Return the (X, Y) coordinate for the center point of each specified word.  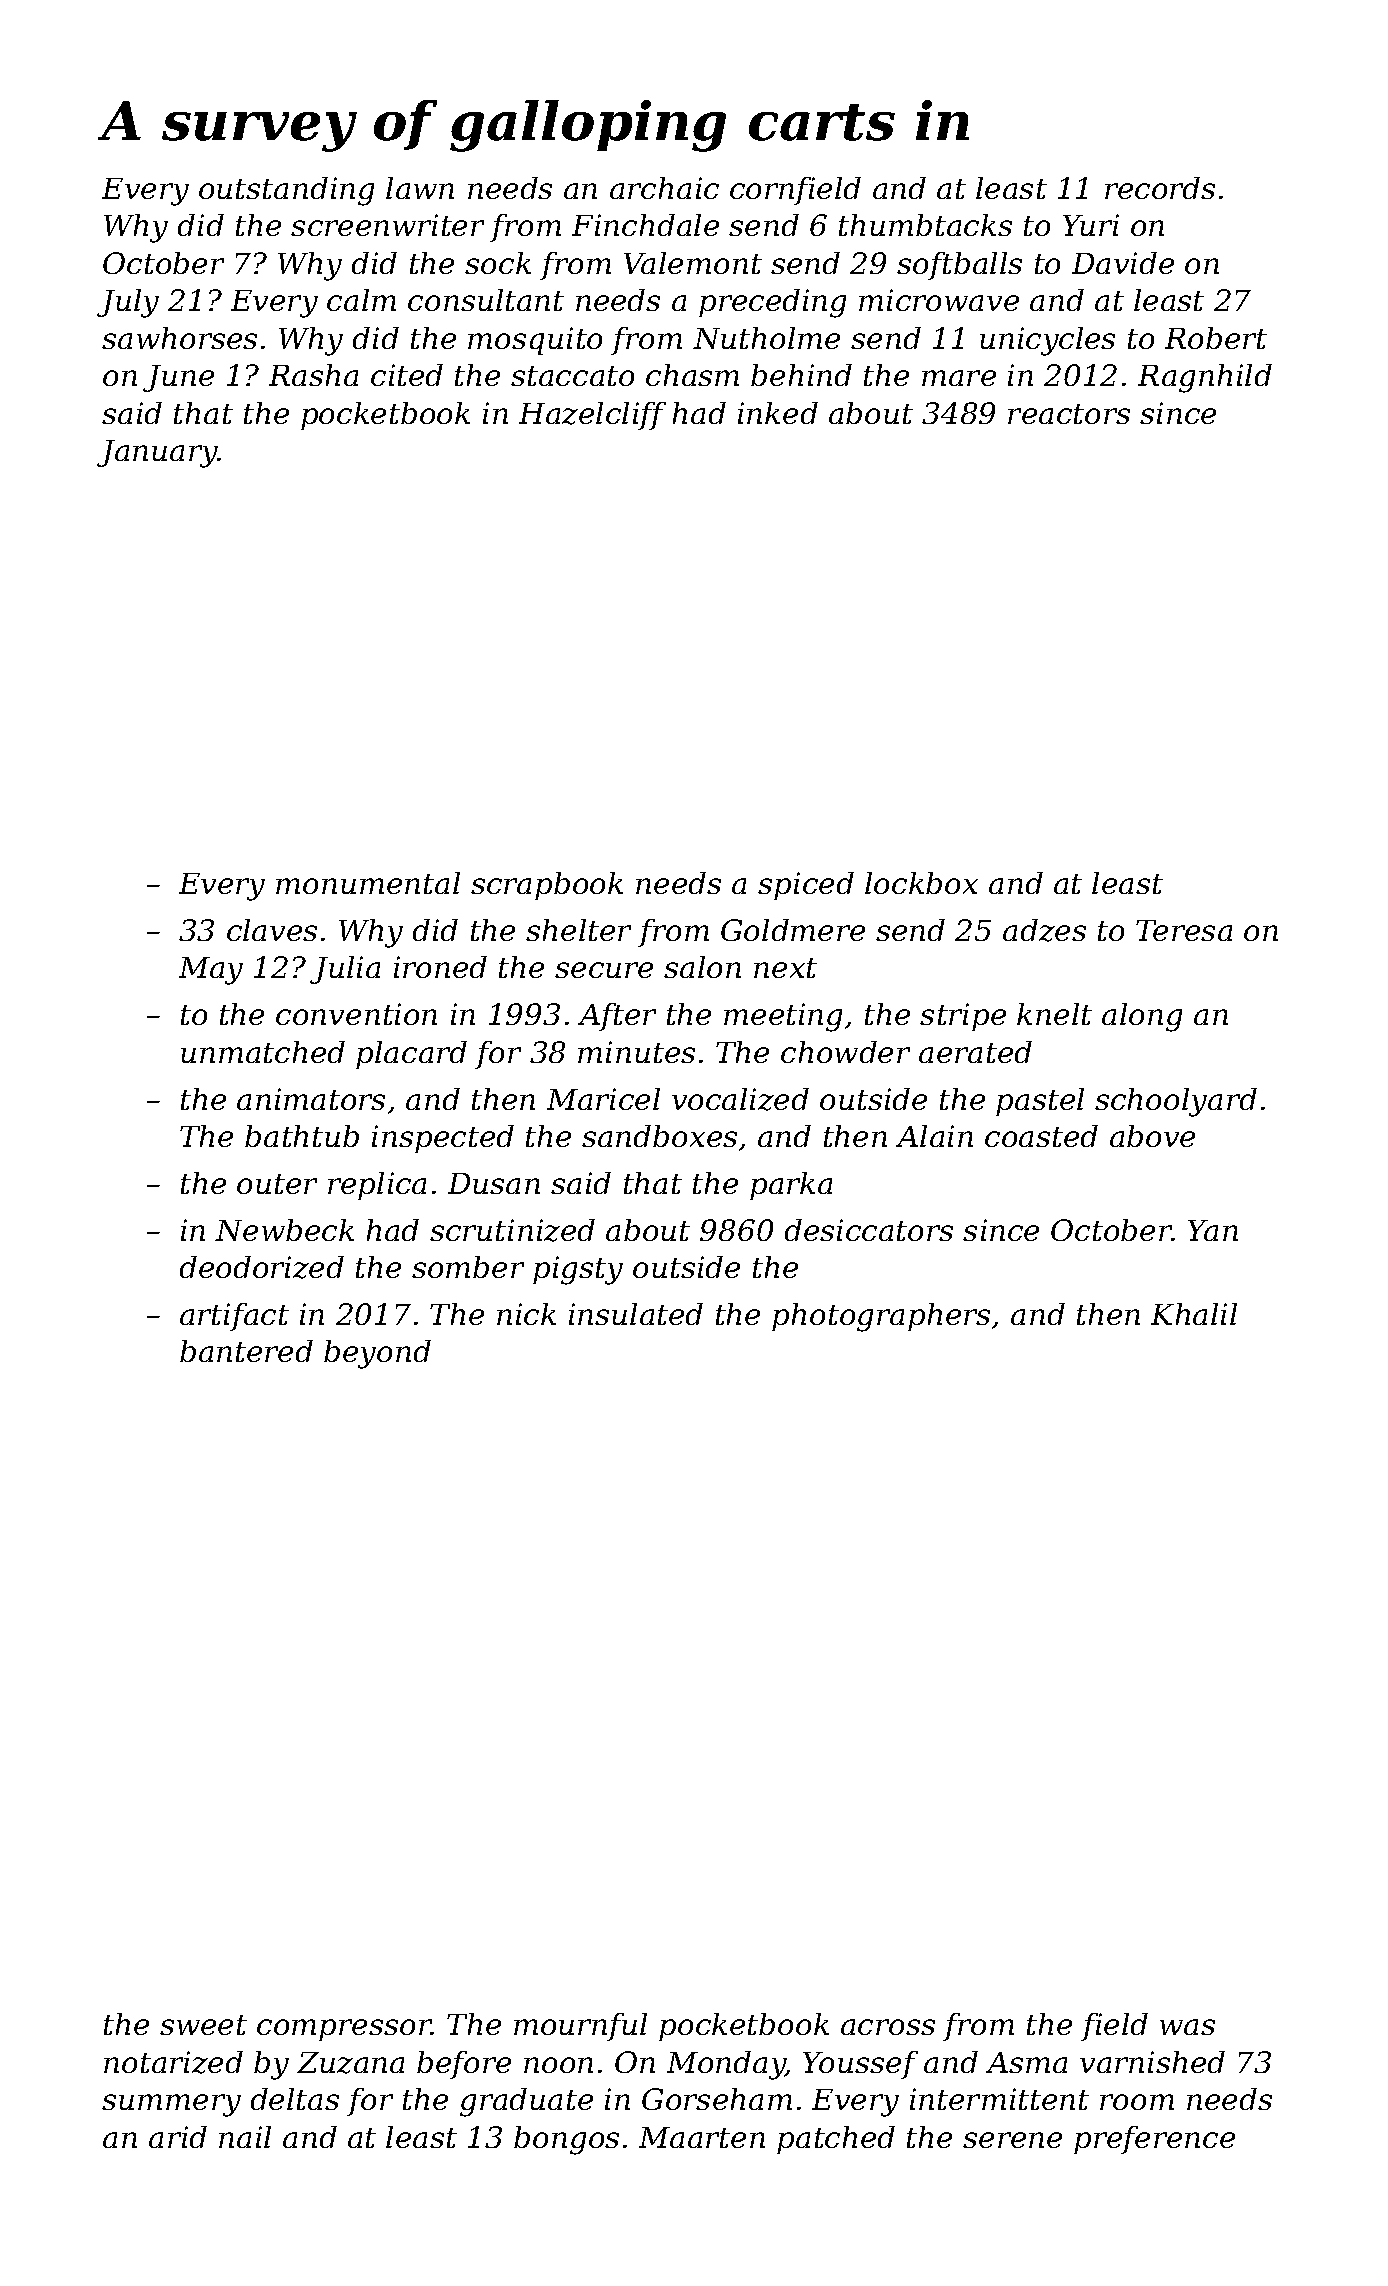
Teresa (1184, 930)
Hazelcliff (592, 416)
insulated (636, 1314)
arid (178, 2137)
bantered (246, 1351)
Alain (934, 1136)
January (157, 454)
